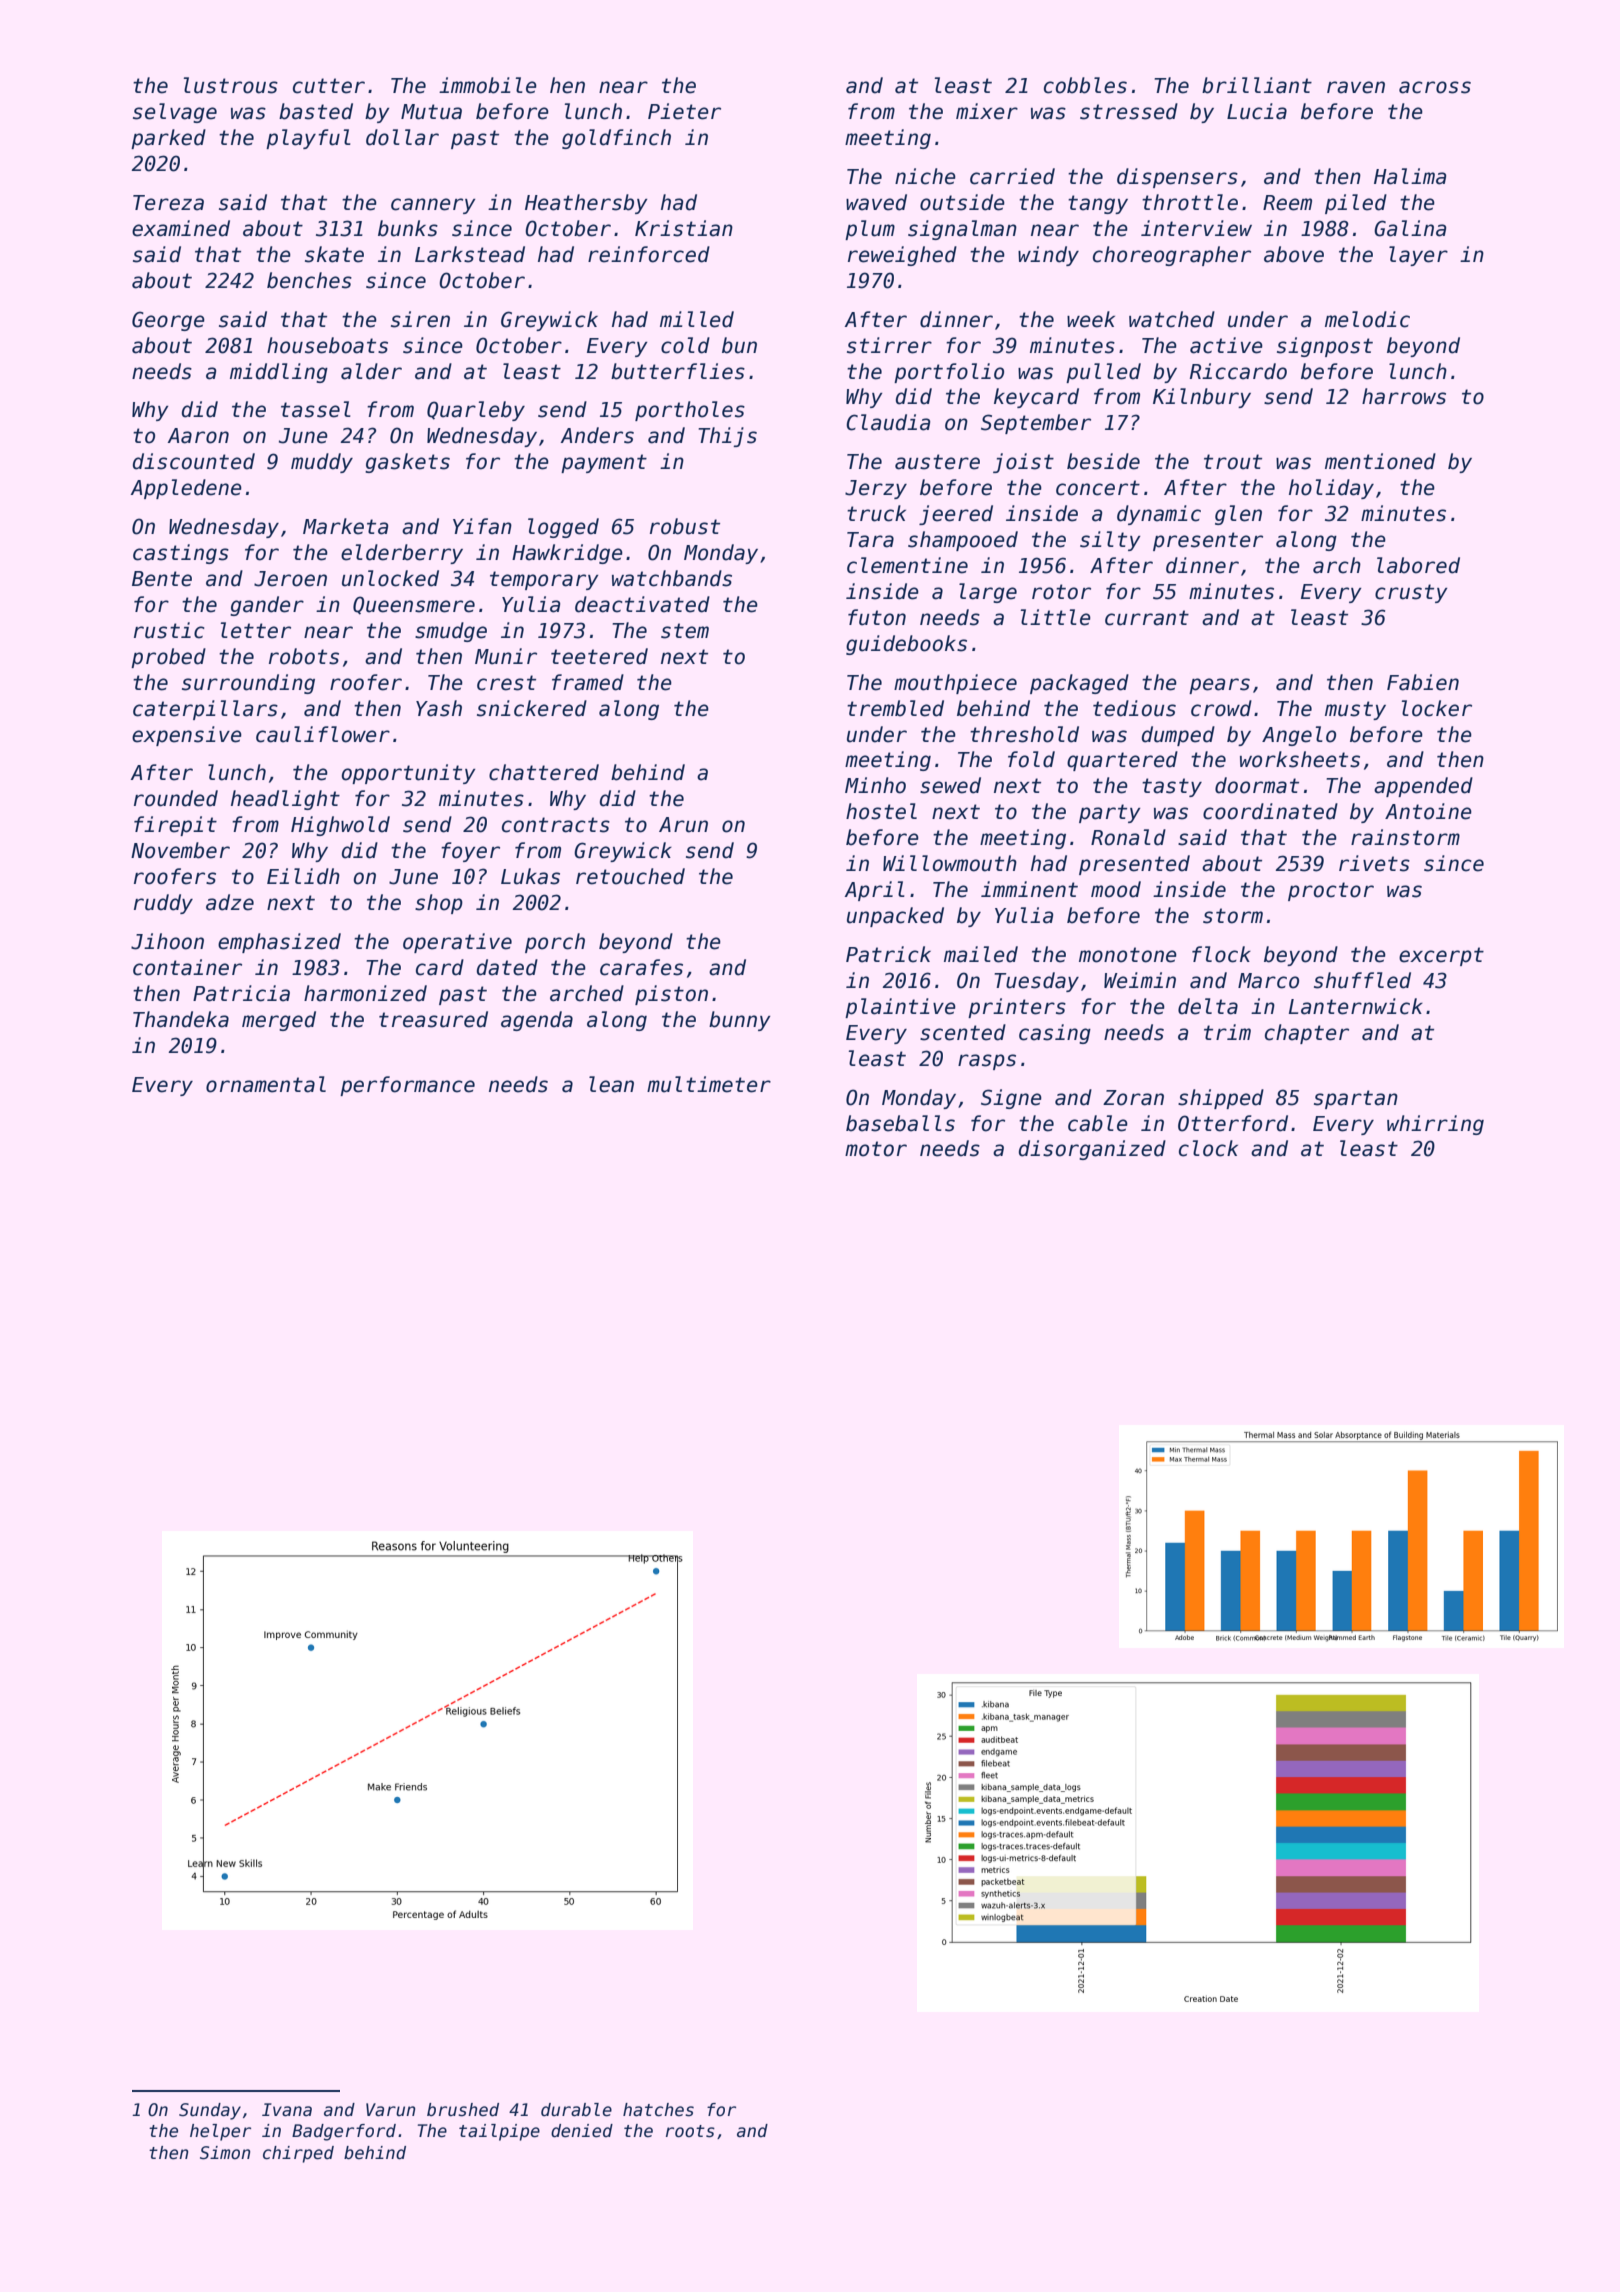  What do you see at coordinates (439, 708) in the document?
I see `Yash` at bounding box center [439, 708].
